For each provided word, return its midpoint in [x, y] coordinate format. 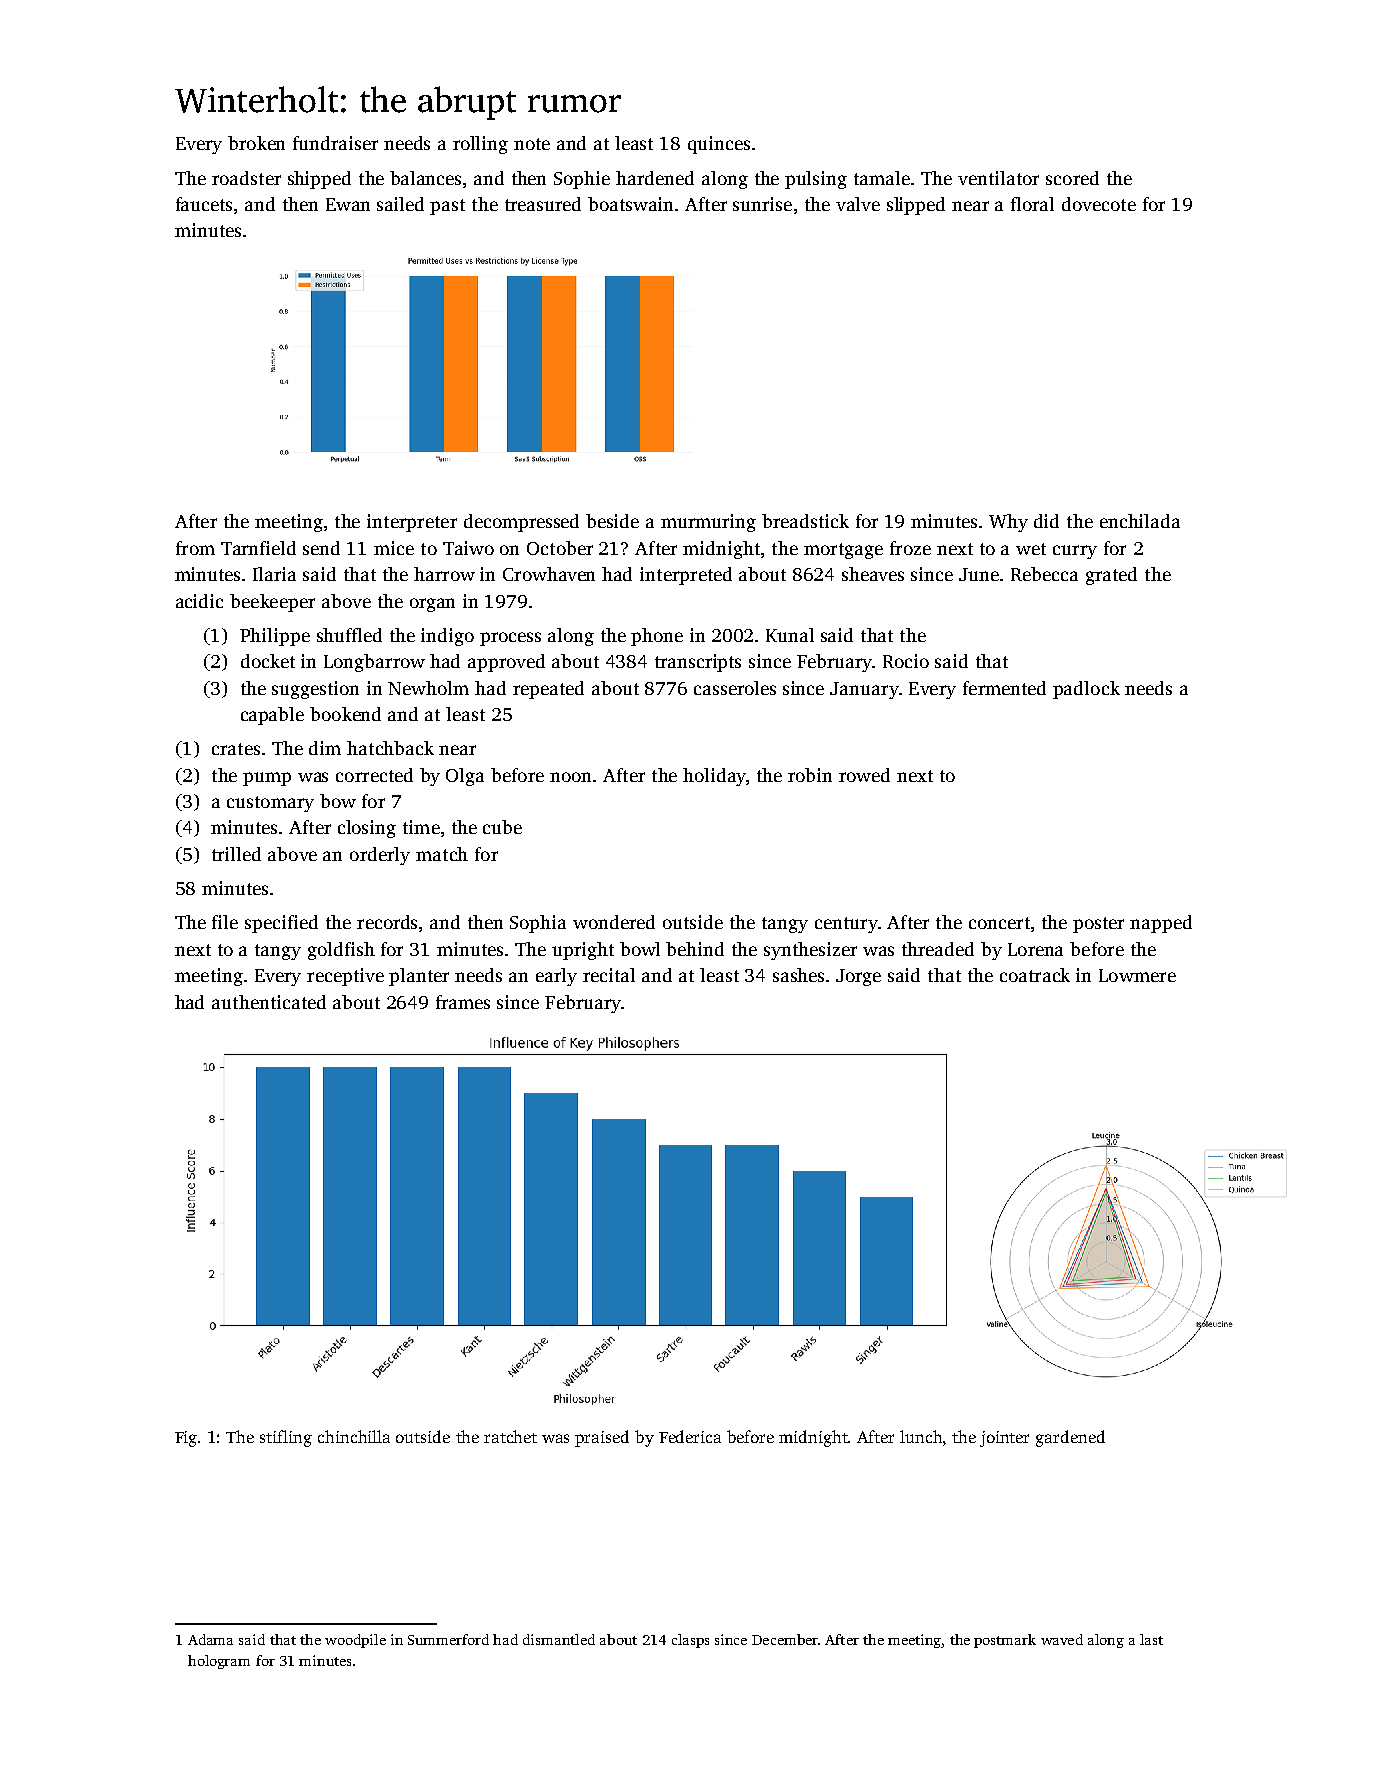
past [447, 207]
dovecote [1099, 204]
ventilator [998, 178]
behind [695, 949]
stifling [286, 1438]
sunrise [762, 204]
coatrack [1035, 975]
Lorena [1035, 949]
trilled [236, 854]
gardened [1070, 1438]
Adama [210, 1639]
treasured [543, 204]
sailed [400, 204]
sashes [798, 975]
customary [270, 804]
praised [602, 1438]
